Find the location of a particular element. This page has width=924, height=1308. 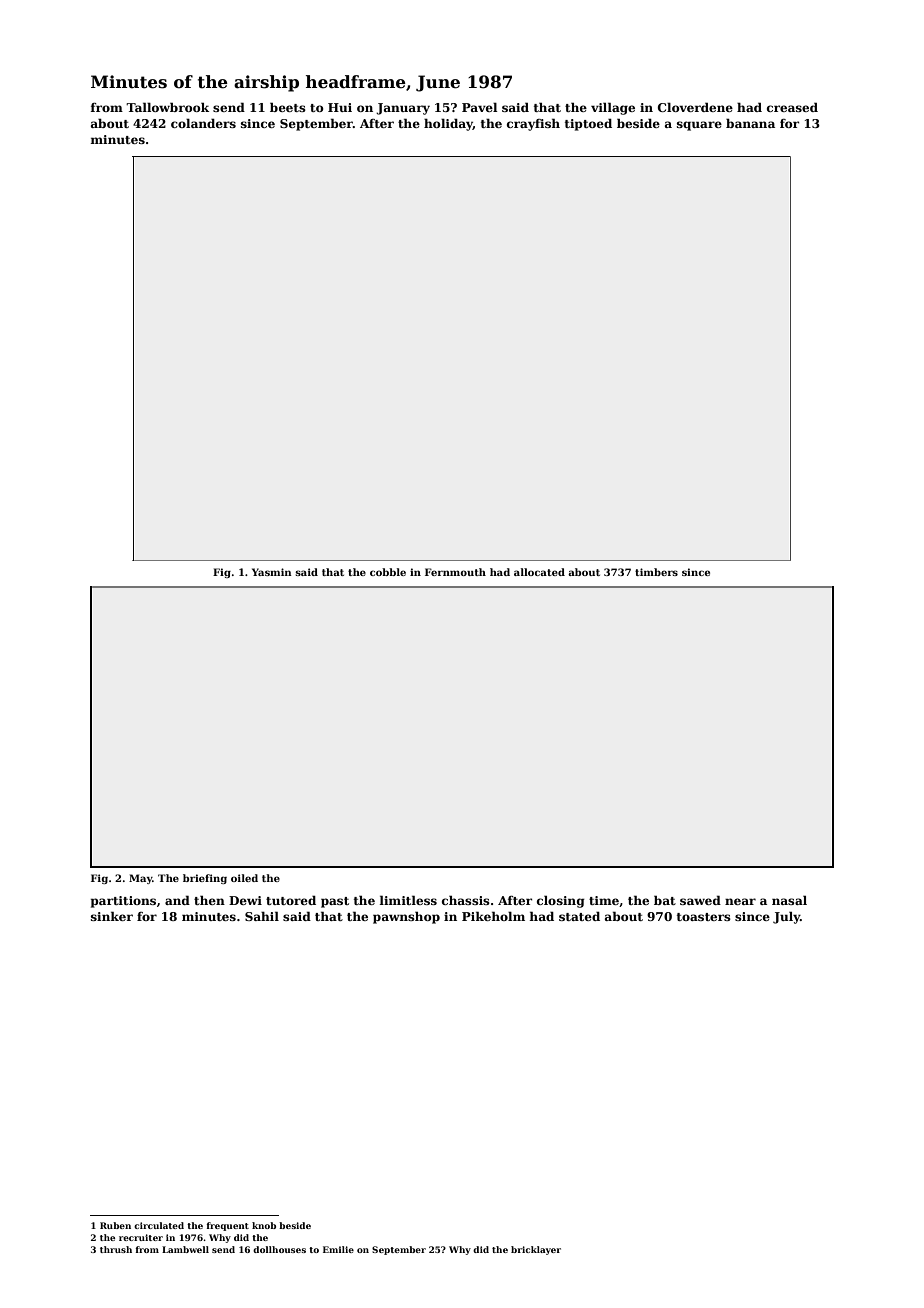

May is located at coordinates (140, 879).
